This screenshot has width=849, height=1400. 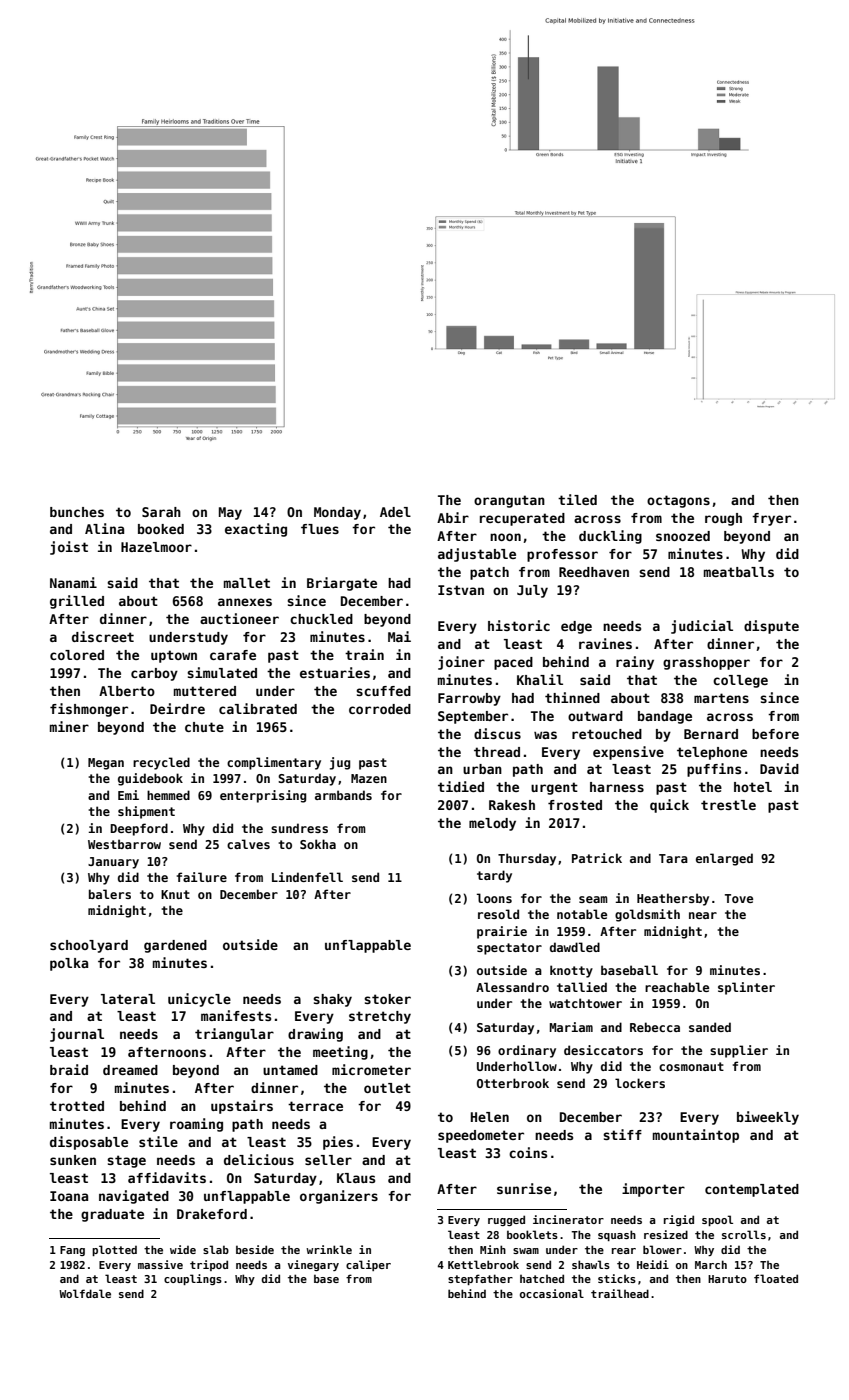 I want to click on octagons, so click(x=678, y=501).
